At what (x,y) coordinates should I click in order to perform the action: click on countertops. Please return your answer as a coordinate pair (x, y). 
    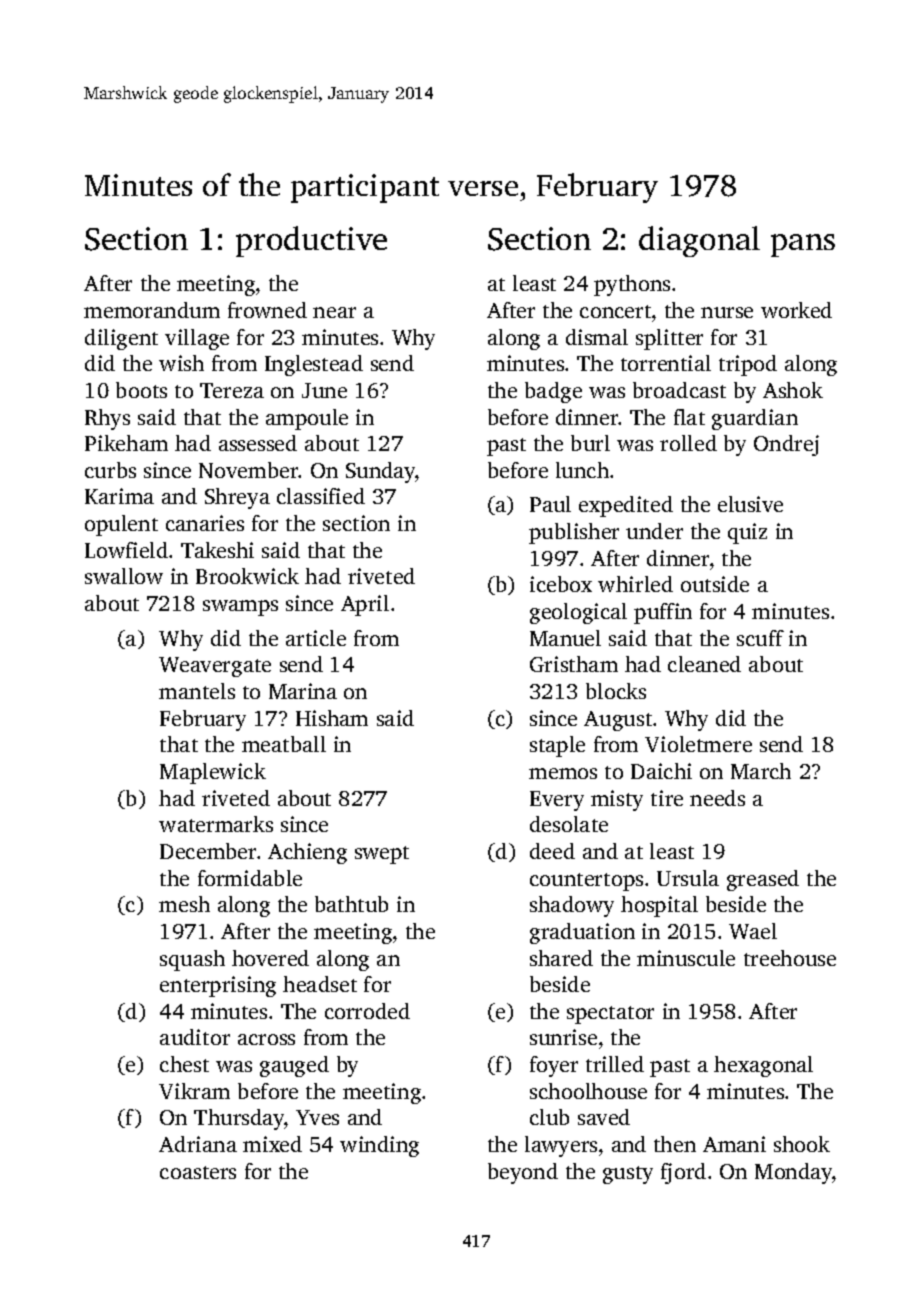
    Looking at the image, I should click on (586, 882).
